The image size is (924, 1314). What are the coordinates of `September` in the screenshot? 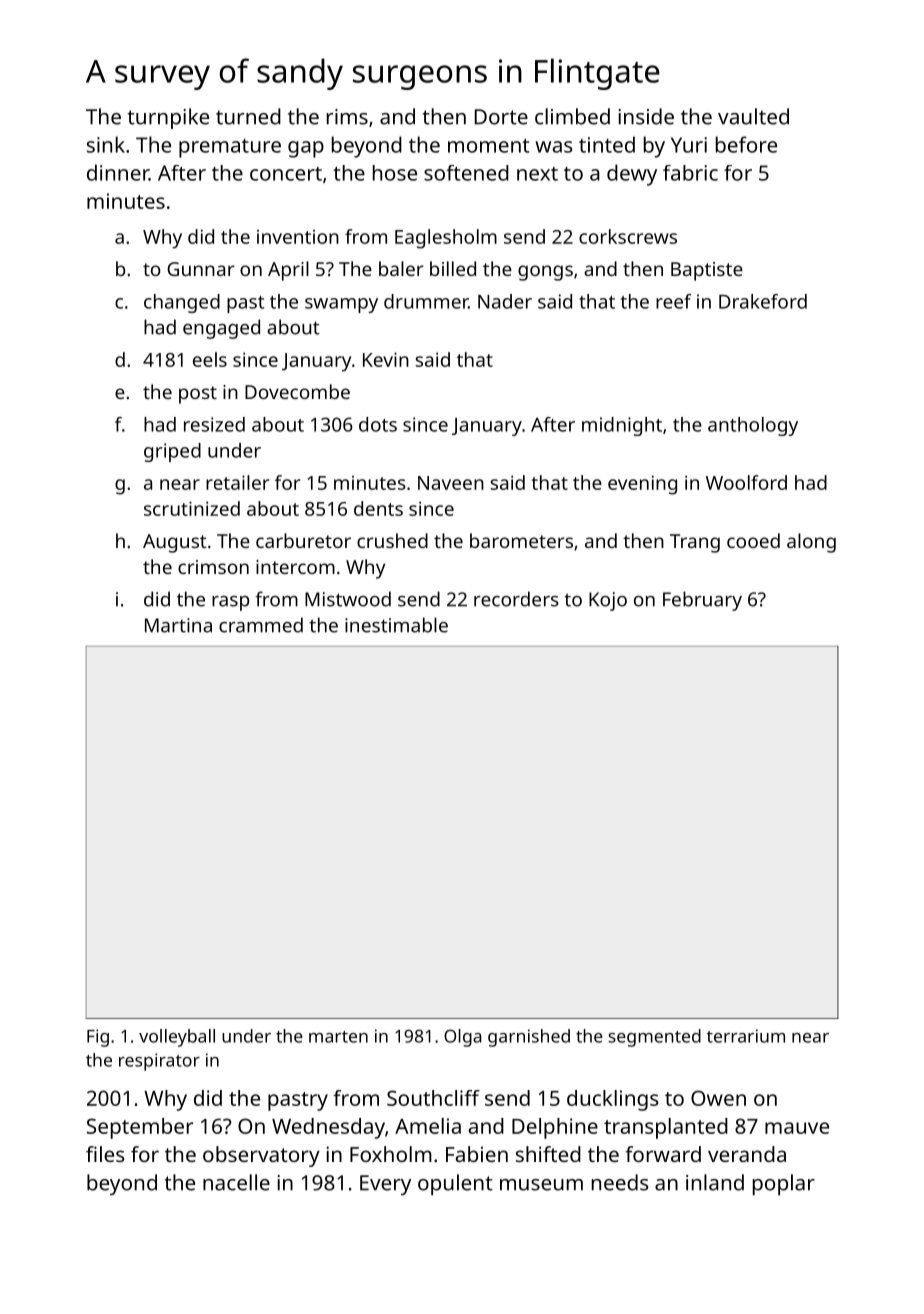 It's located at (140, 1128).
